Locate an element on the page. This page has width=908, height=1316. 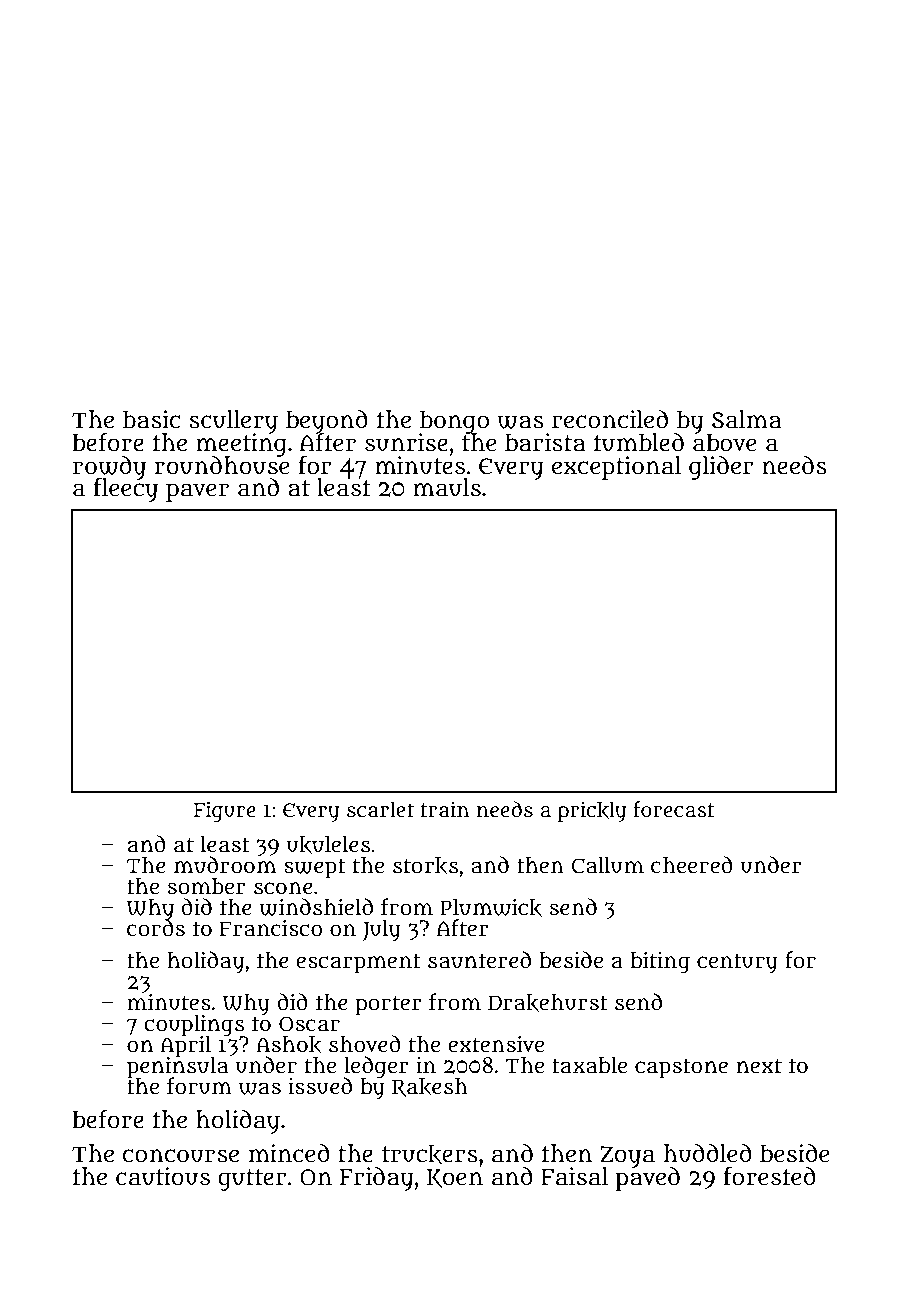
Figure is located at coordinates (225, 811).
